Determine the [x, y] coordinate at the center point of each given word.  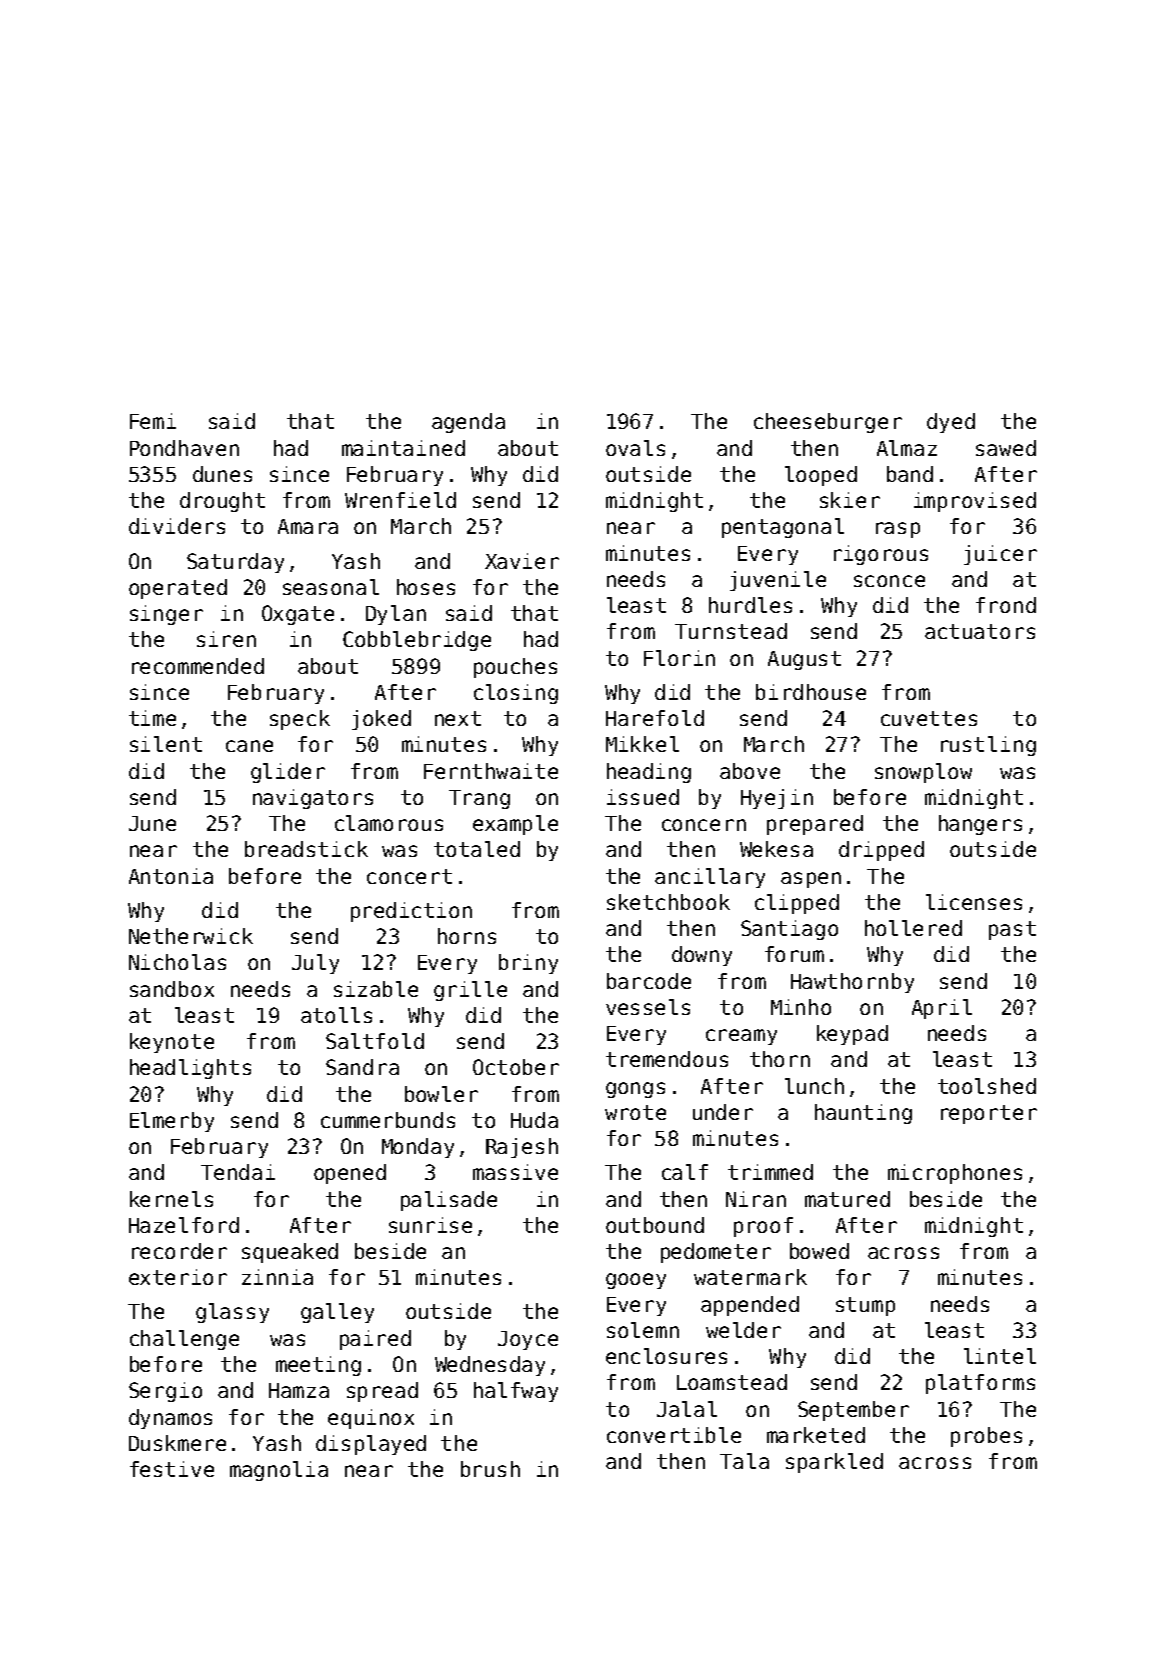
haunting [863, 1114]
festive [172, 1469]
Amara [308, 526]
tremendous [667, 1059]
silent [166, 744]
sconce [889, 581]
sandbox [172, 989]
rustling [988, 746]
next [458, 718]
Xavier [522, 561]
